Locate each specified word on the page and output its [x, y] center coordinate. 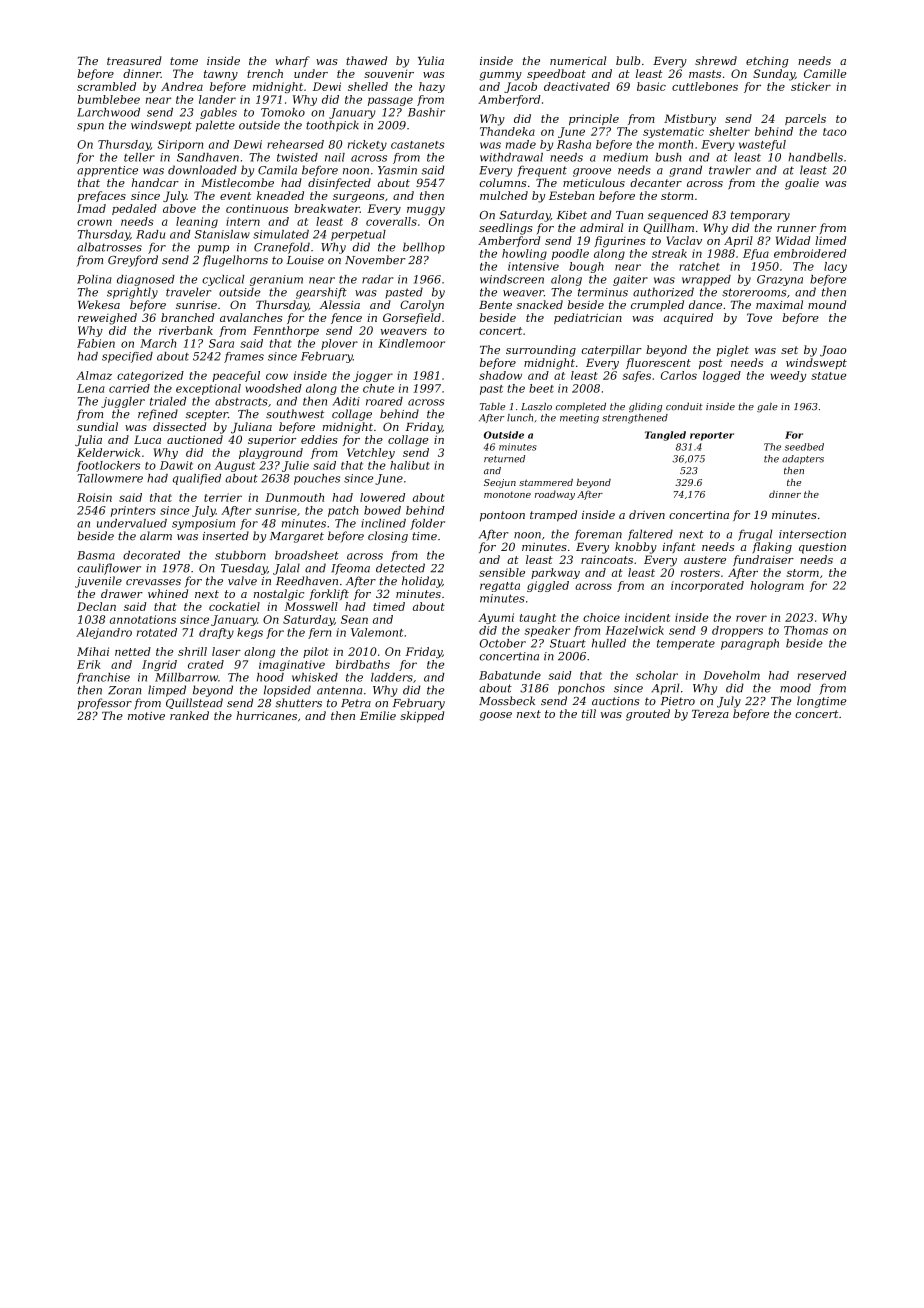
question [822, 548]
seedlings [506, 229]
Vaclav [684, 240]
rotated [157, 632]
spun [90, 127]
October [503, 643]
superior [272, 440]
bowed [382, 510]
